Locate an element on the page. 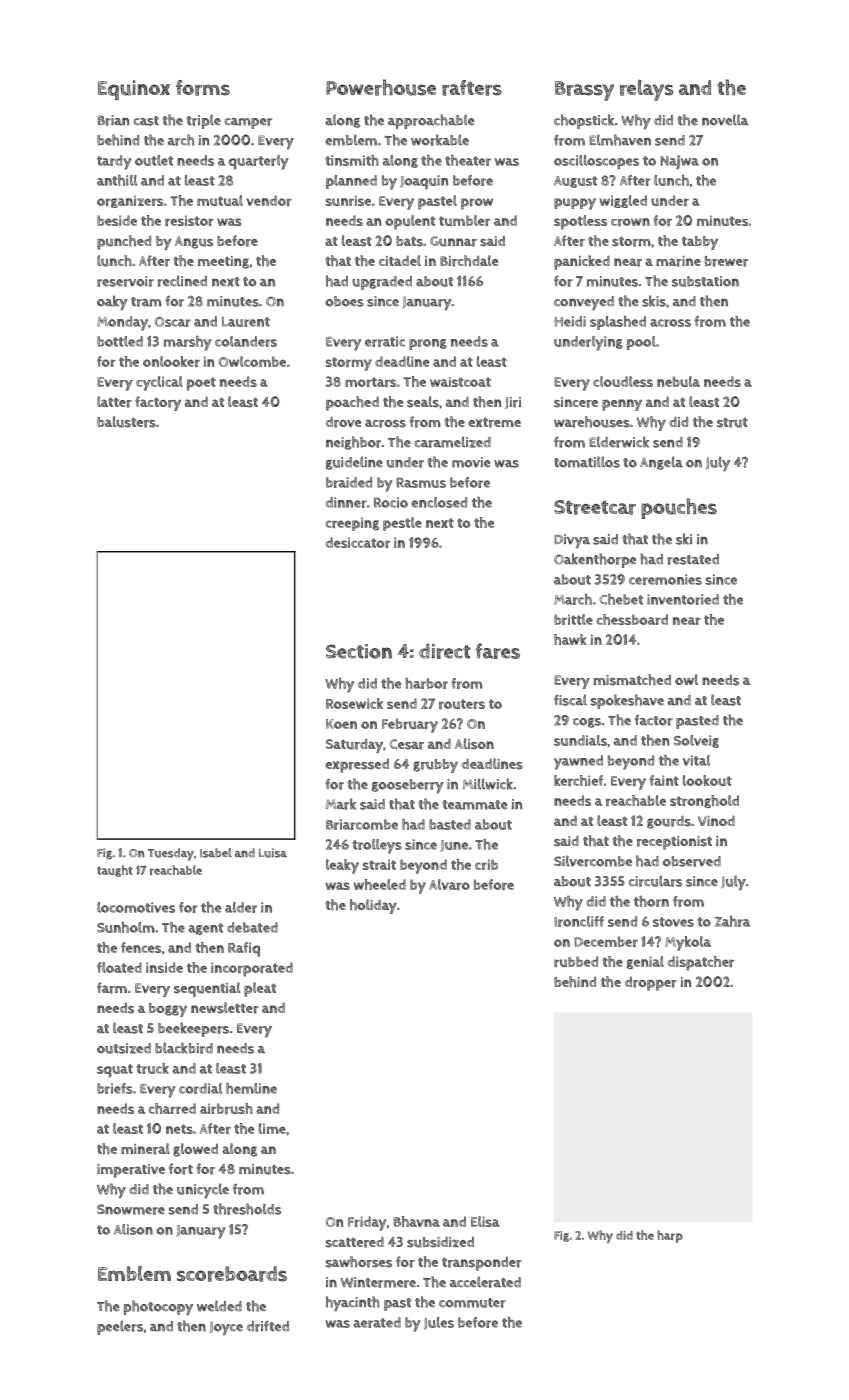  grubby is located at coordinates (435, 766).
